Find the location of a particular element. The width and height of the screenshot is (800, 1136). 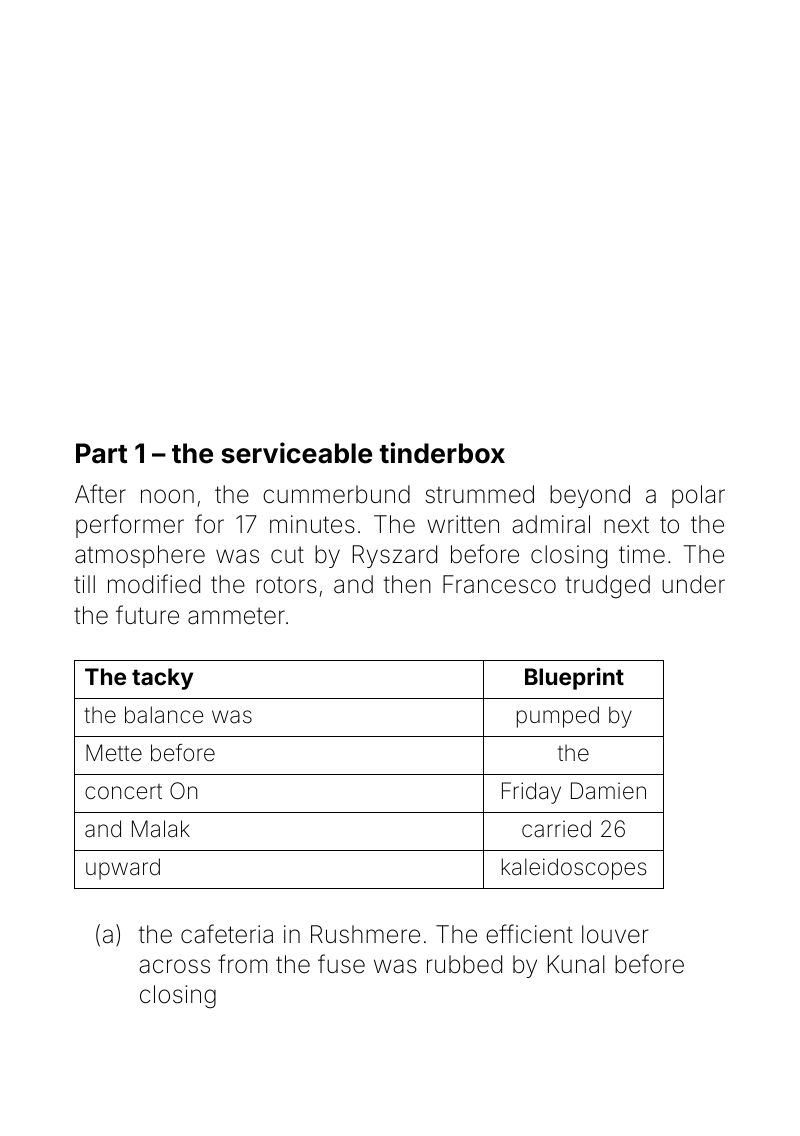

atmosphere is located at coordinates (140, 556).
